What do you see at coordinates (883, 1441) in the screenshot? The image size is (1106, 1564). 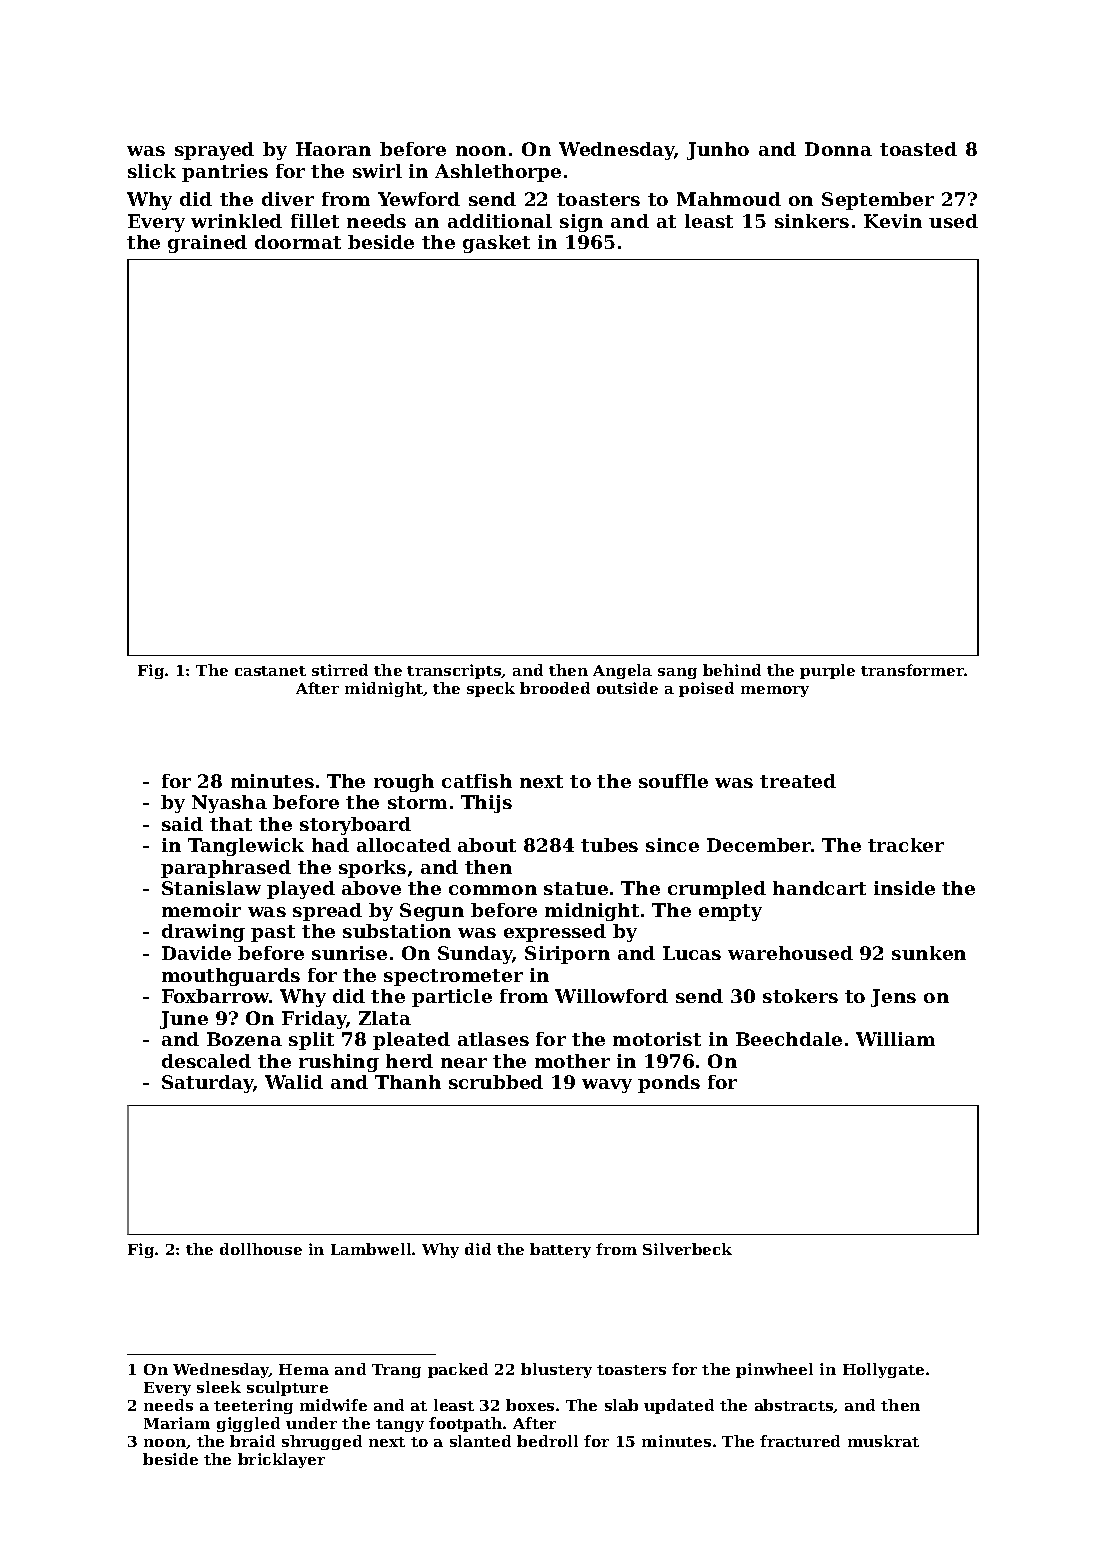 I see `muskrat` at bounding box center [883, 1441].
